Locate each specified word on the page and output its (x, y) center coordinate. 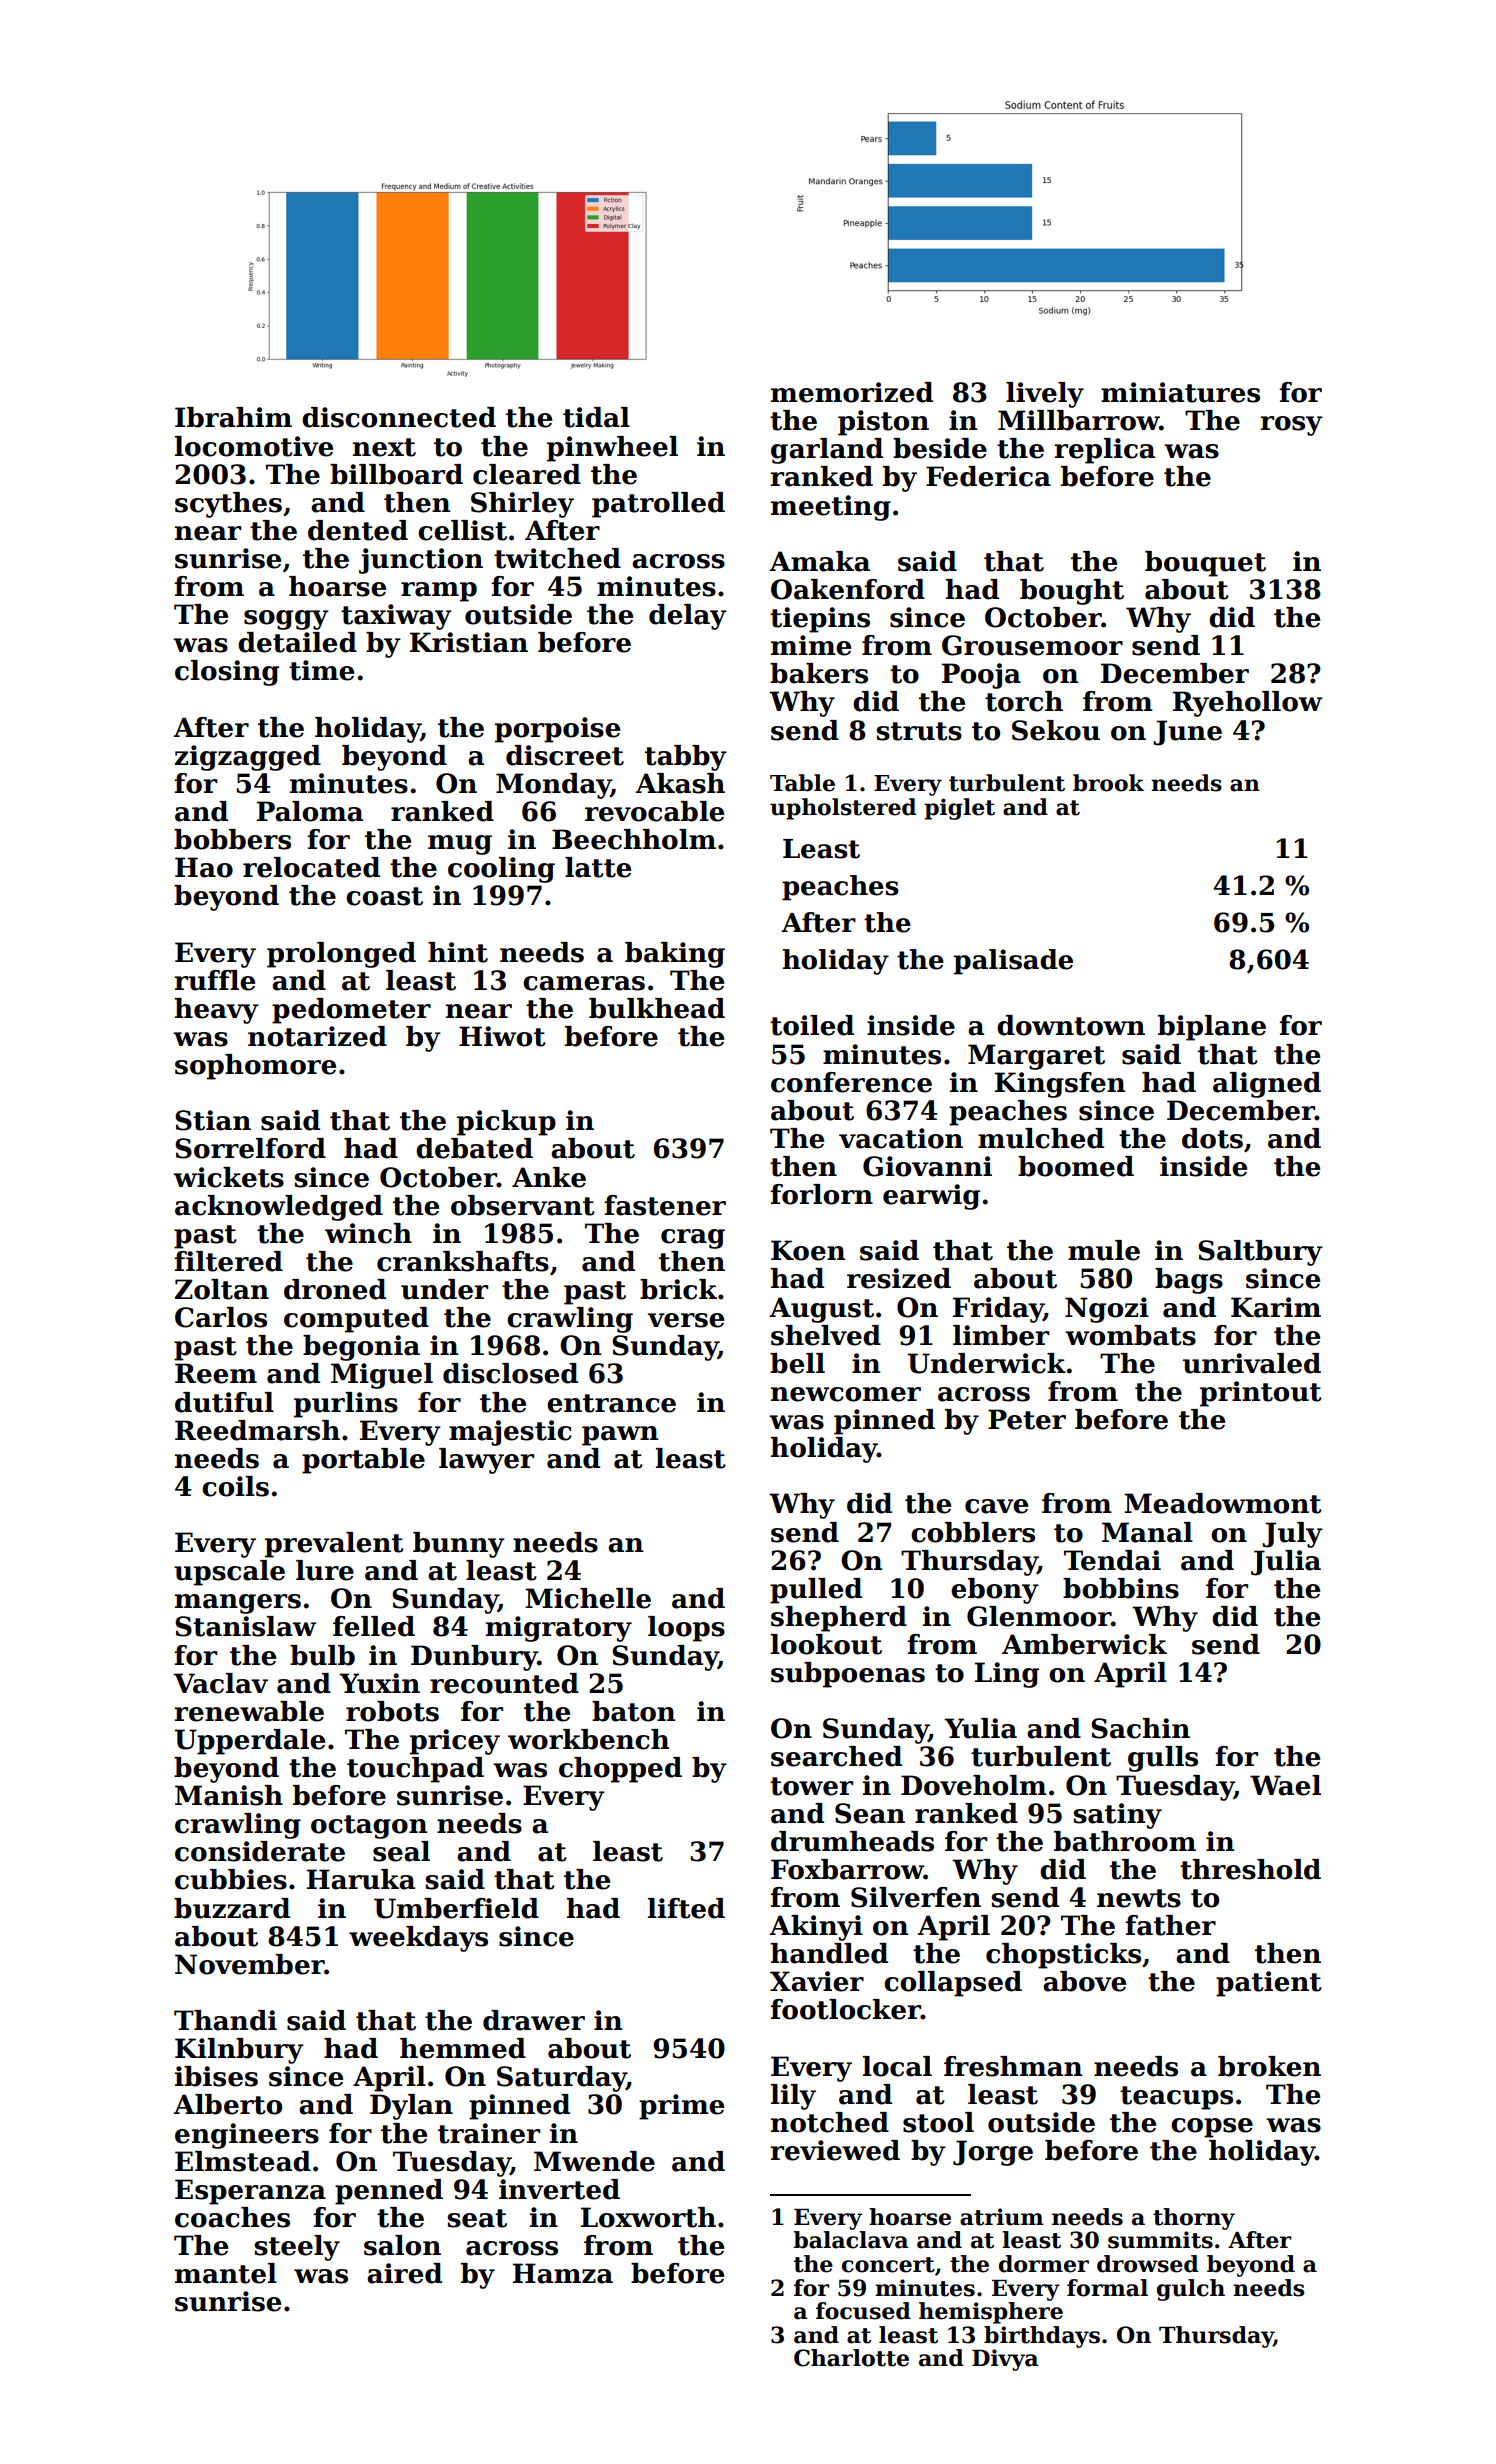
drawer (534, 2020)
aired (404, 2273)
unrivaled (1252, 1363)
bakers (819, 673)
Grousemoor (1032, 645)
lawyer (486, 1461)
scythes (228, 505)
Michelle (588, 1598)
